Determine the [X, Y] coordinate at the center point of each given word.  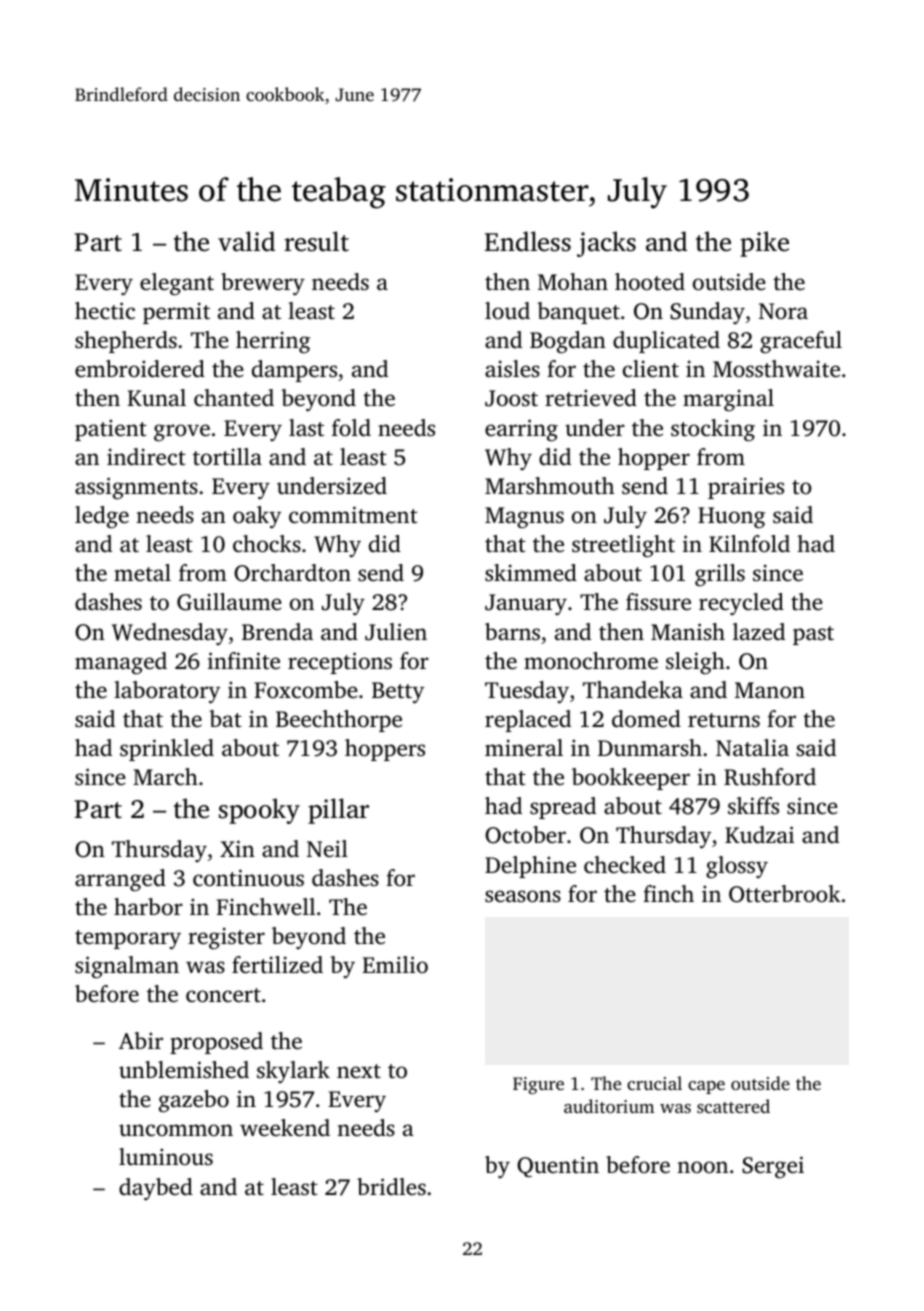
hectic [105, 311]
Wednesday [170, 634]
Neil [327, 849]
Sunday [707, 313]
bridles [391, 1186]
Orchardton [292, 573]
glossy [737, 867]
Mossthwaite [776, 369]
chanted [234, 398]
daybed [156, 1189]
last [306, 428]
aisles [512, 369]
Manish [688, 631]
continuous [248, 878]
